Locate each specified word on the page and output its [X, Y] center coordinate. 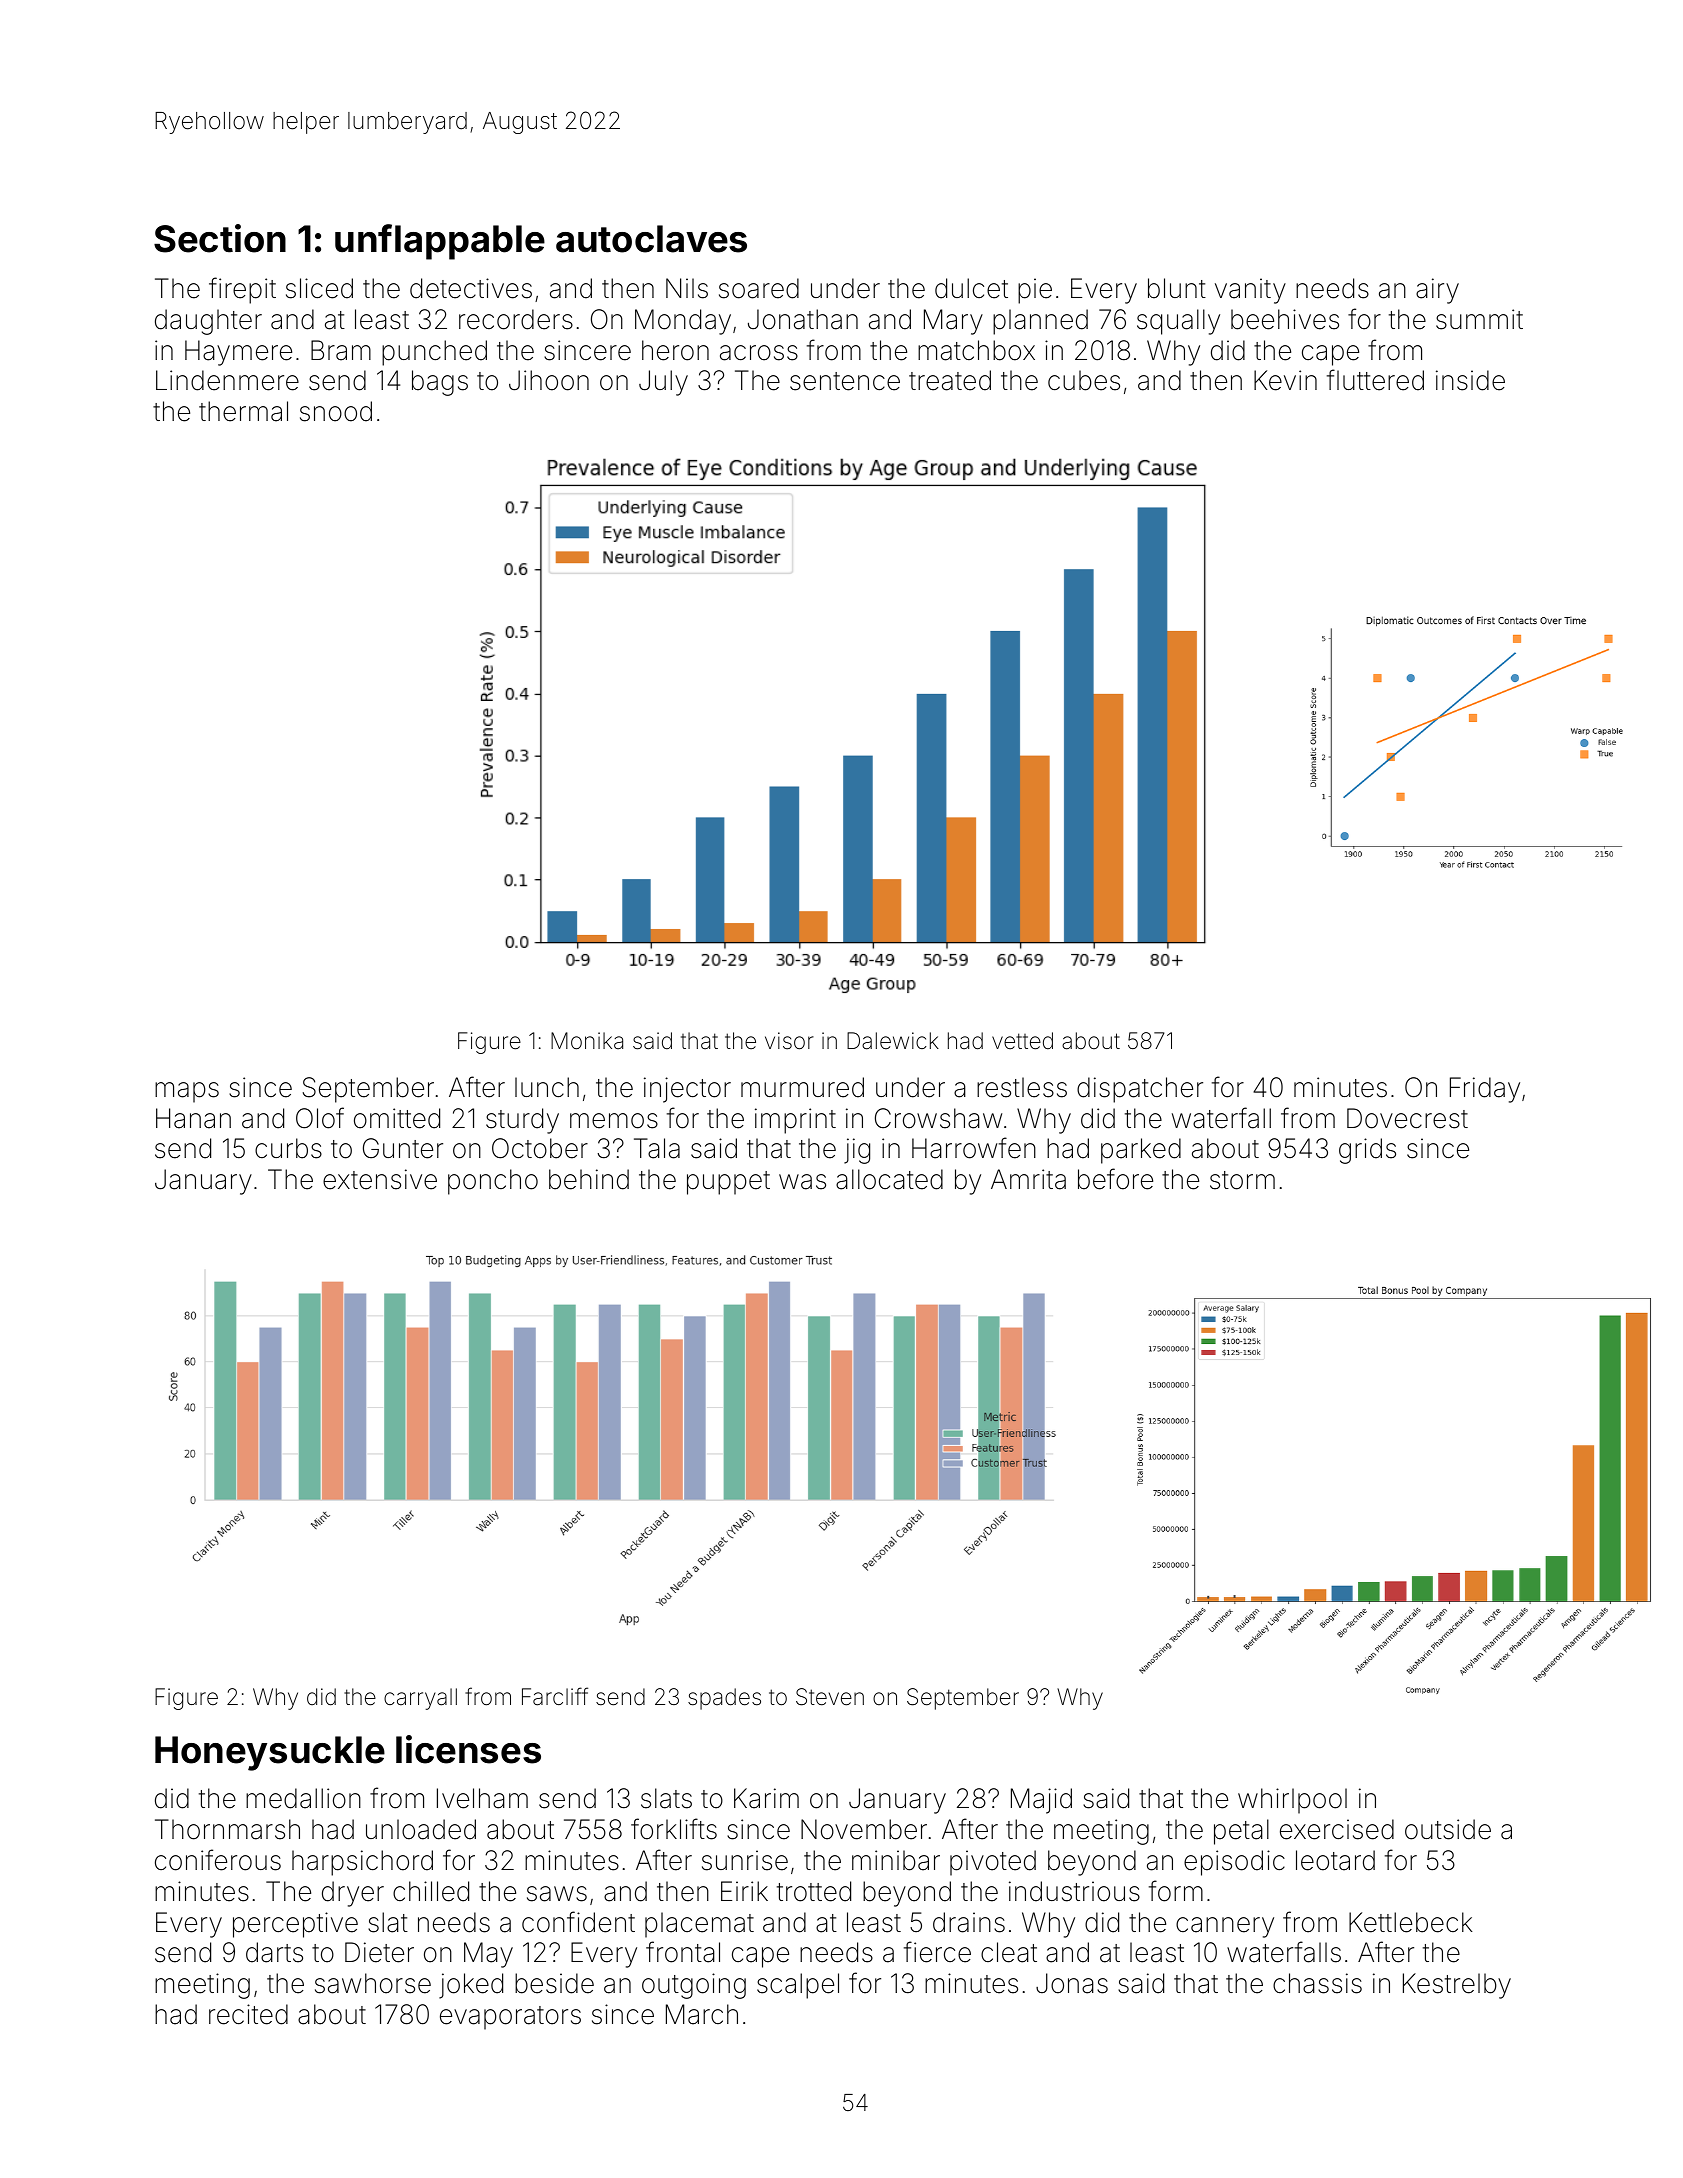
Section [220, 238]
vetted [1022, 1041]
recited [248, 2014]
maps [187, 1092]
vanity [1250, 291]
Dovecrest [1407, 1118]
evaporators [510, 2018]
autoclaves [651, 239]
